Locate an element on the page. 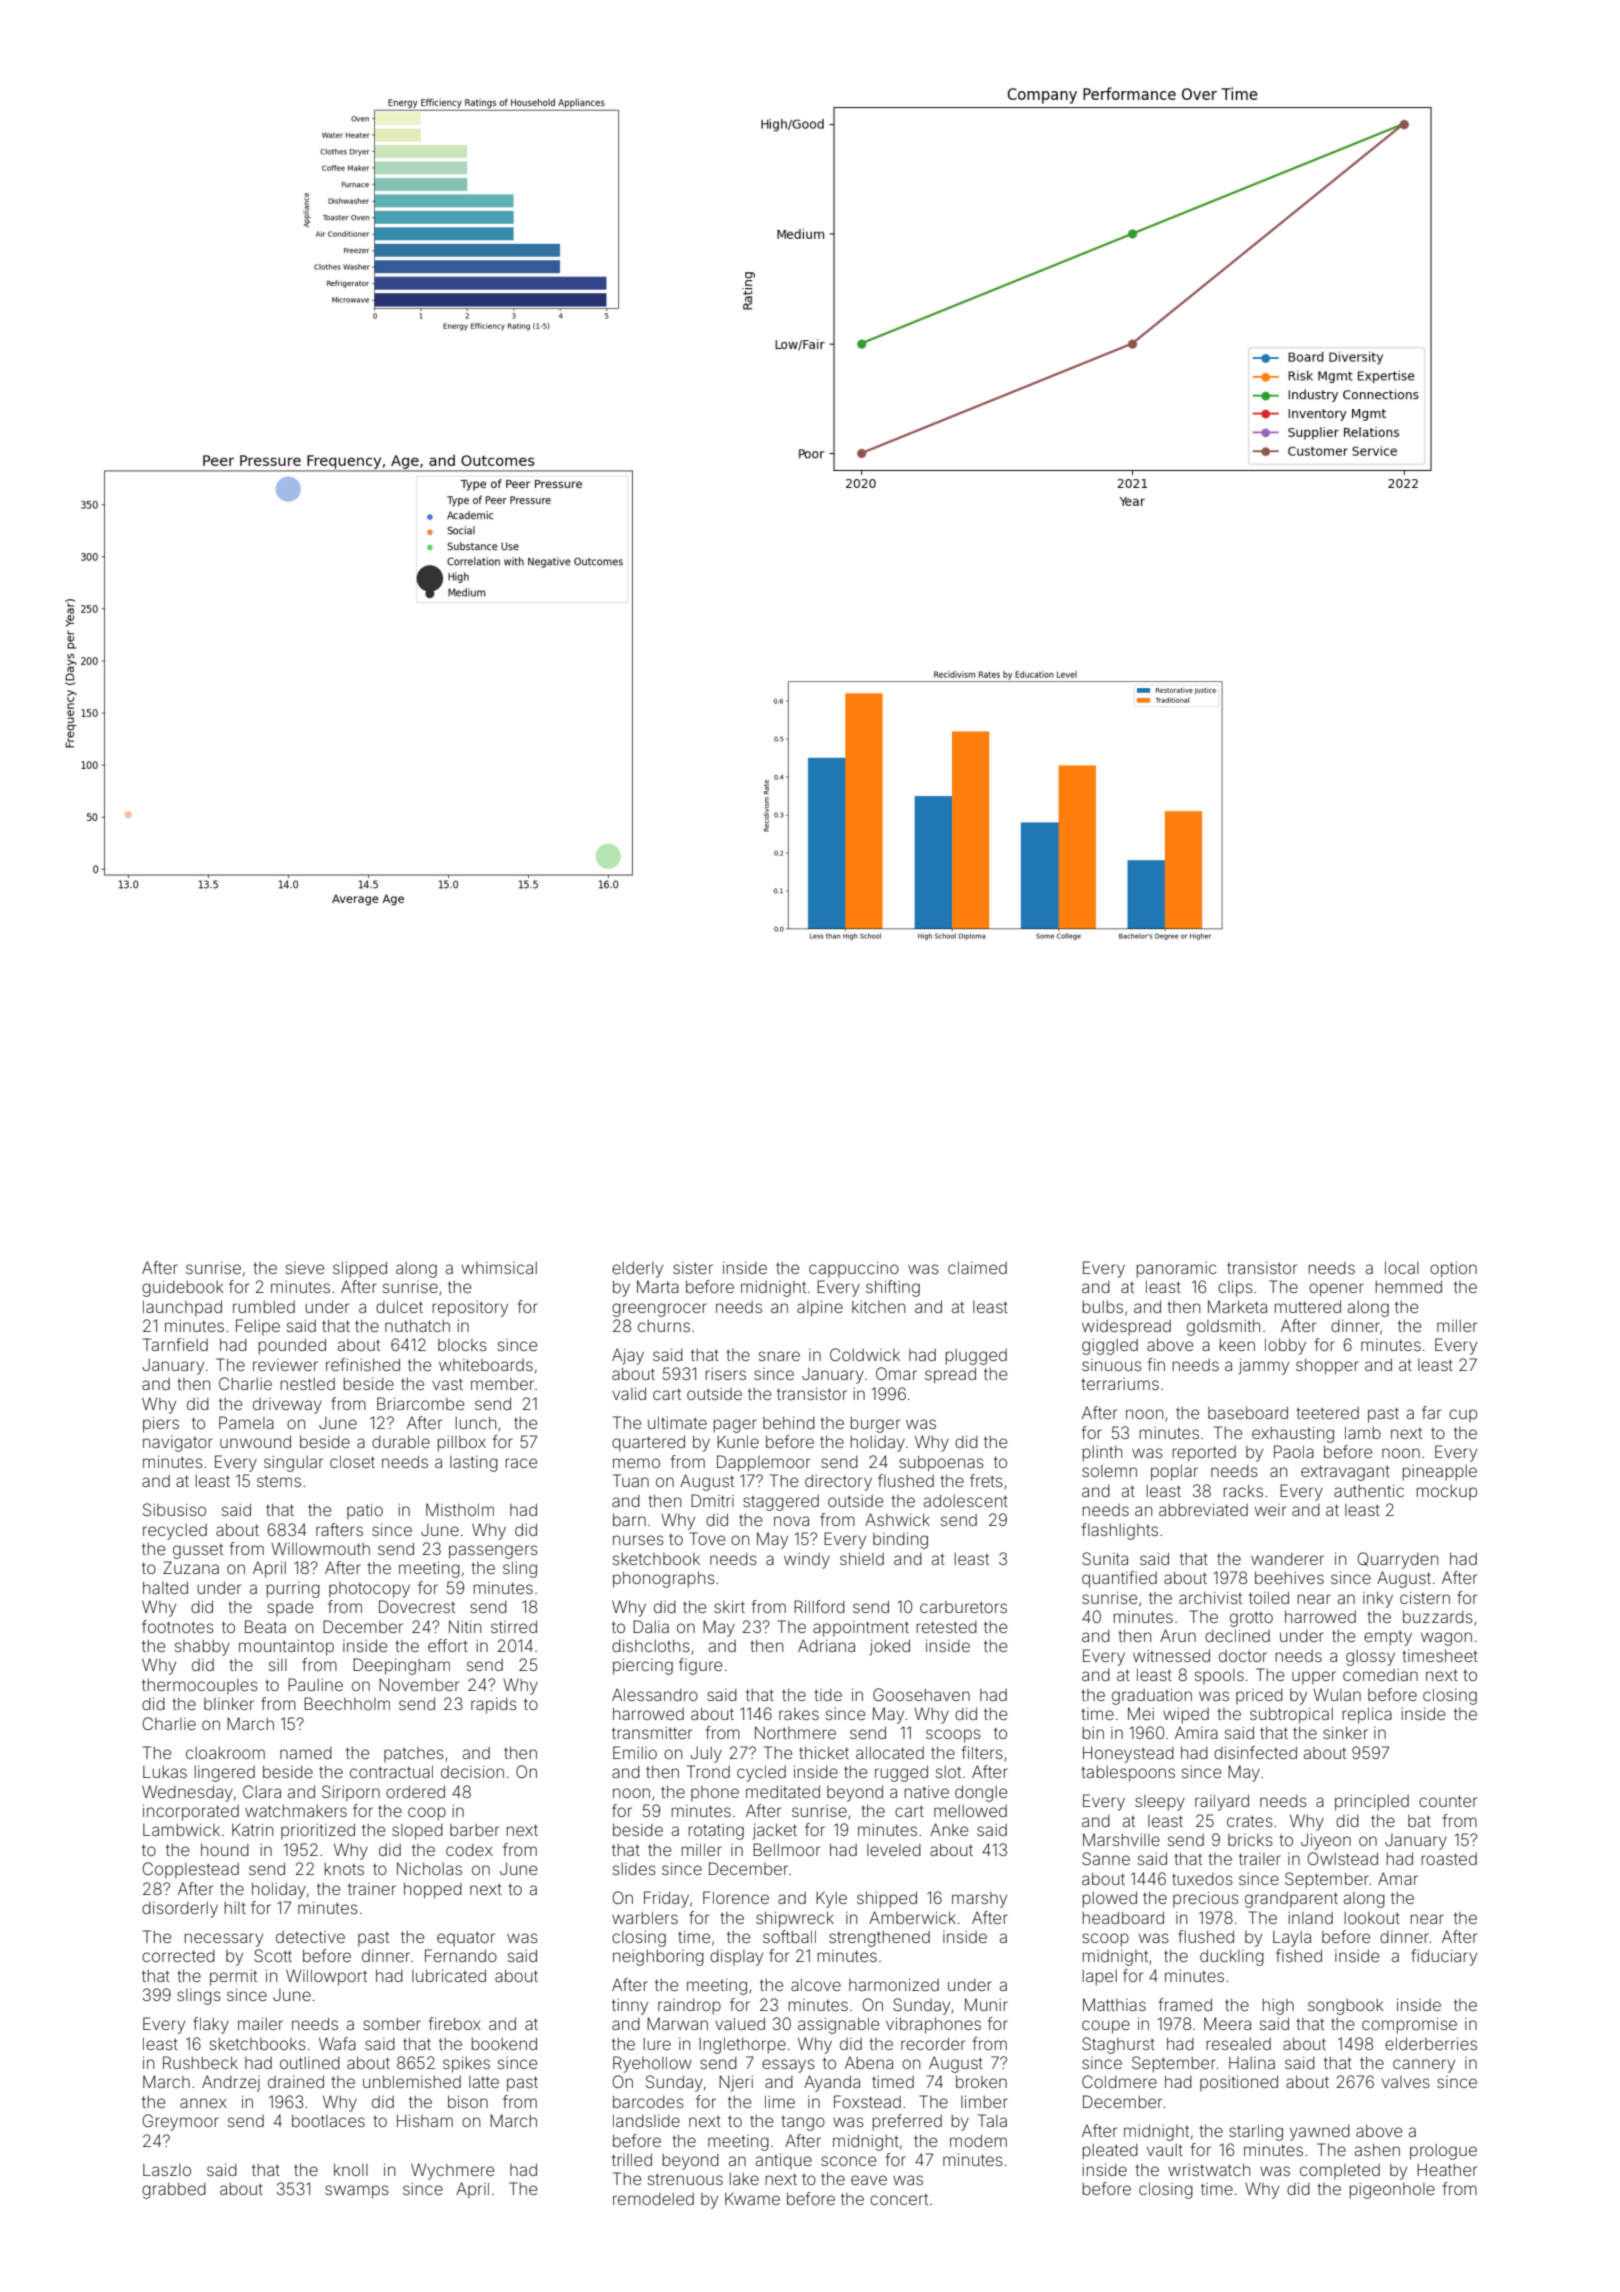 The image size is (1620, 2292). Andrzej is located at coordinates (231, 2083).
